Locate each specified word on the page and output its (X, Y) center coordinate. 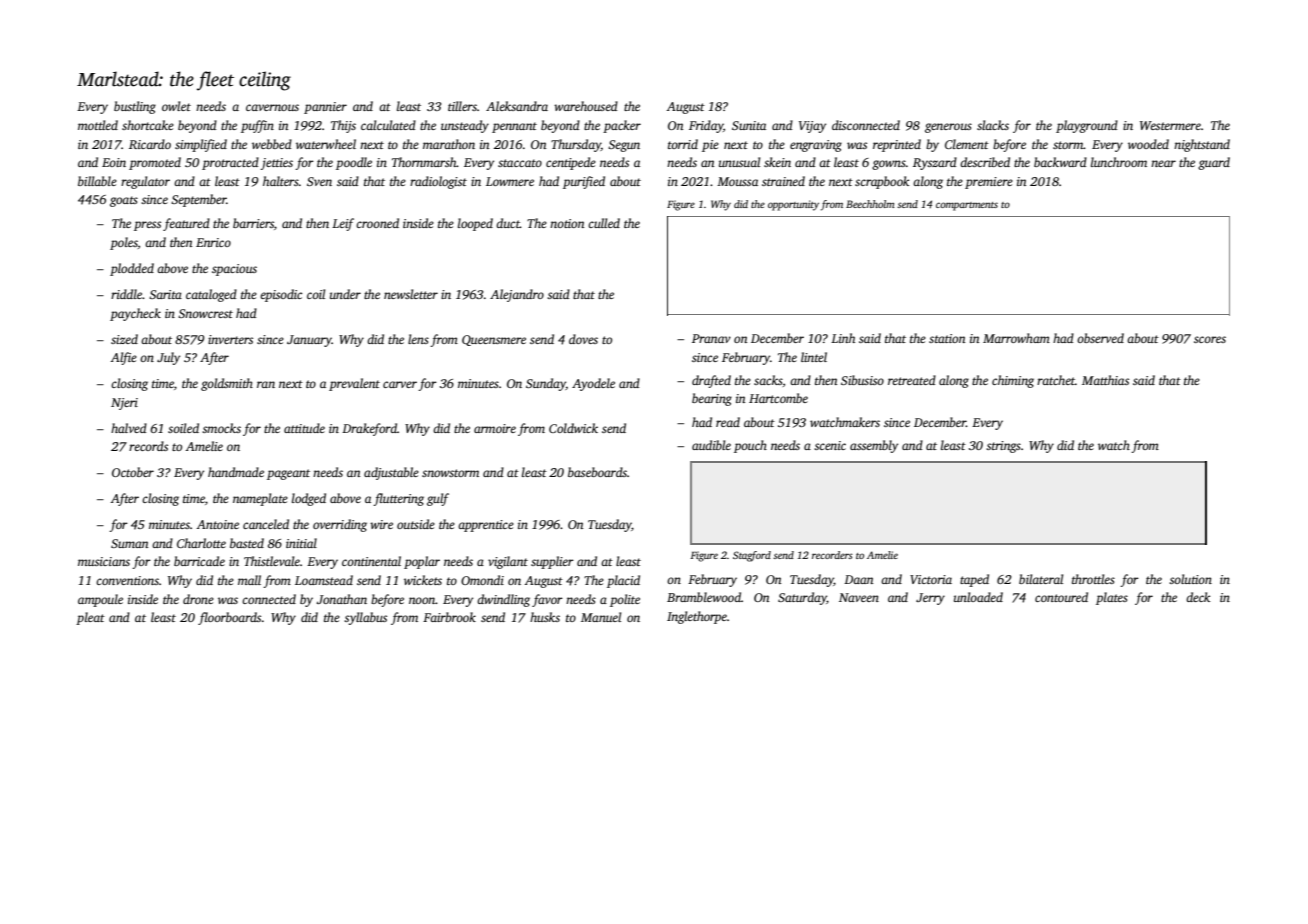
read (728, 422)
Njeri (124, 404)
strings (1003, 447)
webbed (272, 144)
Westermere (1170, 125)
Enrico (213, 242)
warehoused (586, 106)
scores (1210, 339)
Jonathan (341, 599)
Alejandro (517, 295)
